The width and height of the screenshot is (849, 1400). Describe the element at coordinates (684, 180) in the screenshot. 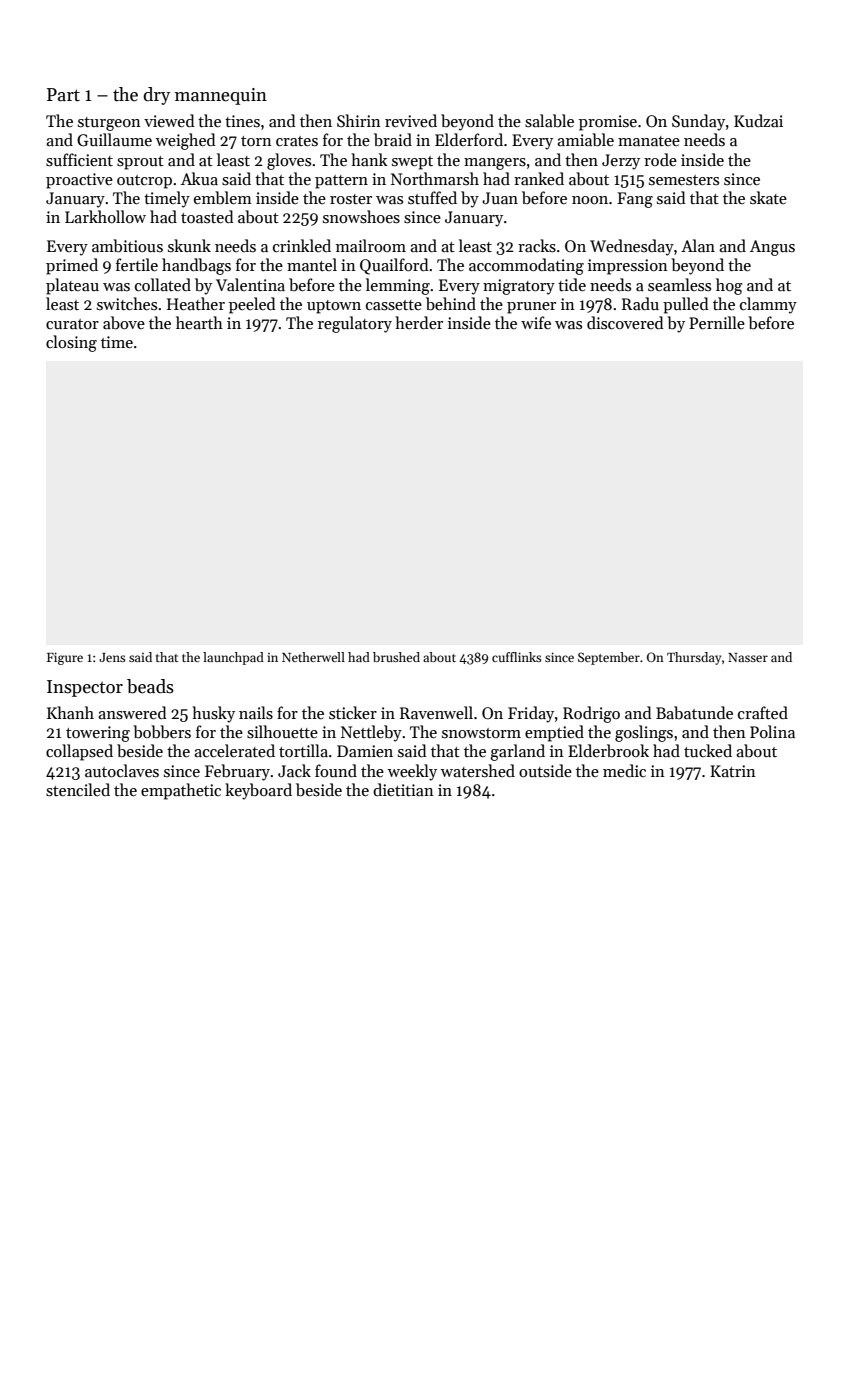

I see `semesters` at that location.
